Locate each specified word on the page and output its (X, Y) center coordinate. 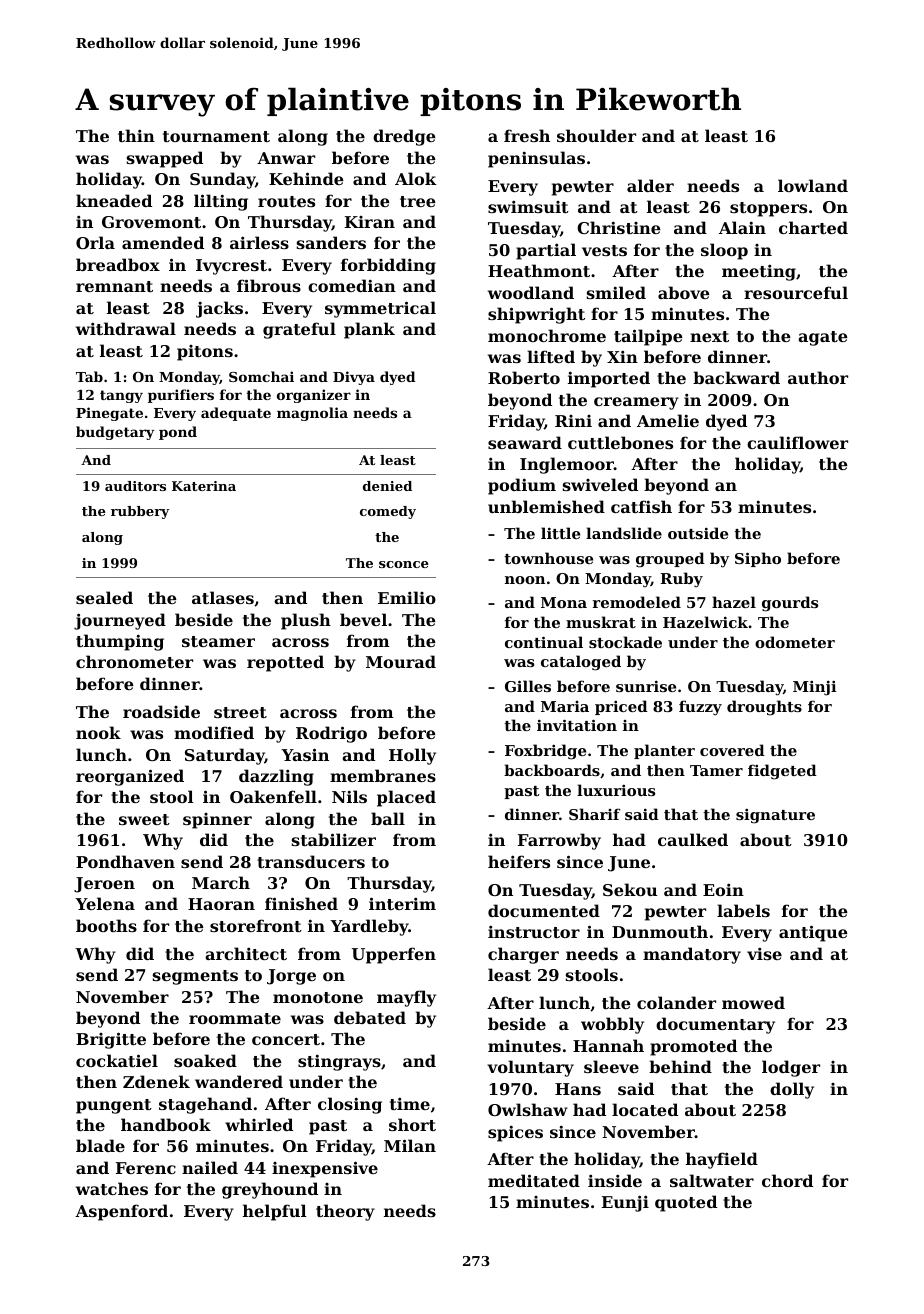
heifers (519, 861)
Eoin (723, 889)
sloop (724, 251)
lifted (551, 356)
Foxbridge (545, 752)
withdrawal (126, 328)
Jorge (291, 977)
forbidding (388, 266)
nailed (210, 1167)
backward (736, 377)
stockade (625, 642)
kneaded (114, 200)
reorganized (130, 777)
